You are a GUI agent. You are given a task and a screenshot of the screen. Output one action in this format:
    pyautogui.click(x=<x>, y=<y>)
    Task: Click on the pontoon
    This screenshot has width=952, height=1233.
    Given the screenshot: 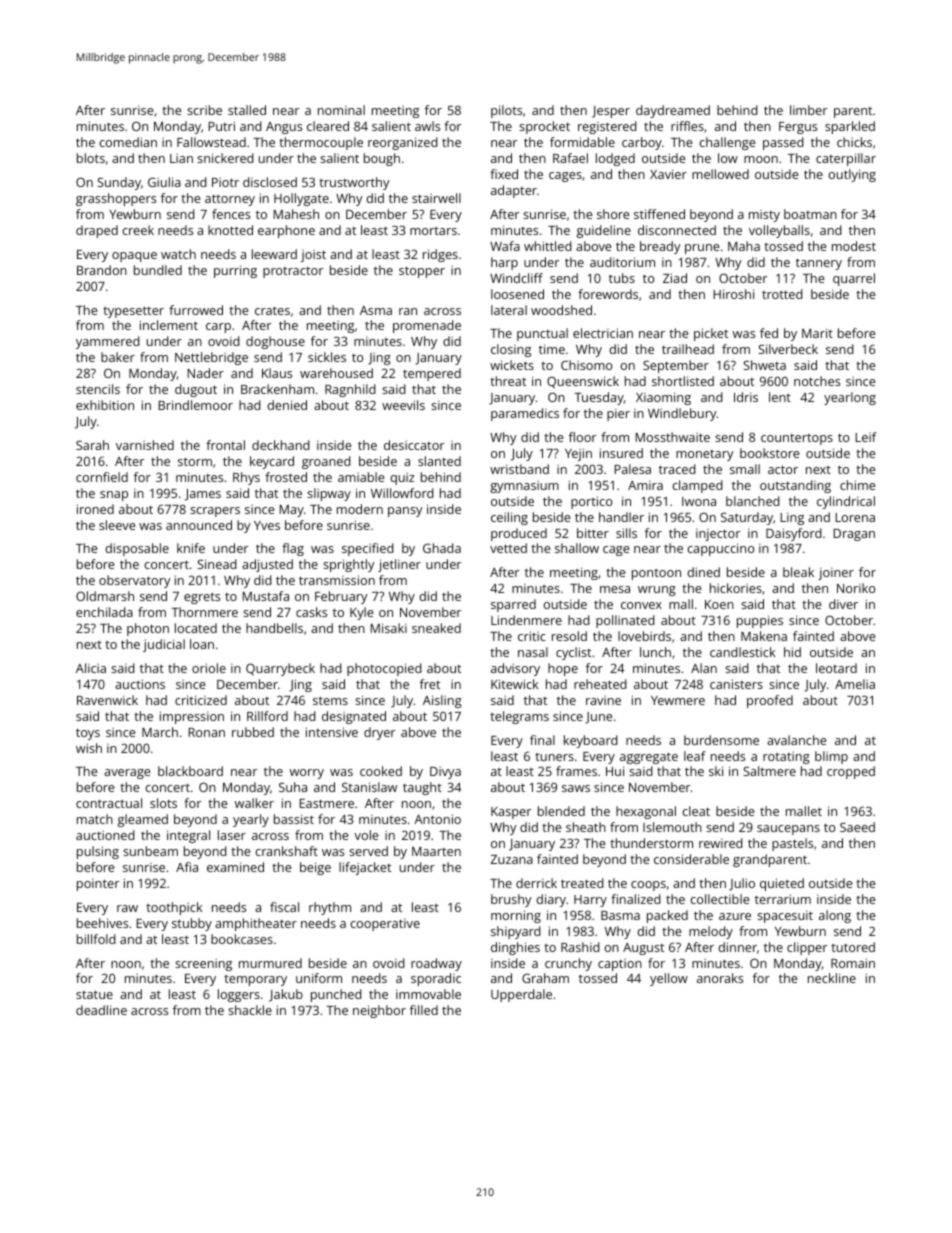 What is the action you would take?
    pyautogui.click(x=656, y=574)
